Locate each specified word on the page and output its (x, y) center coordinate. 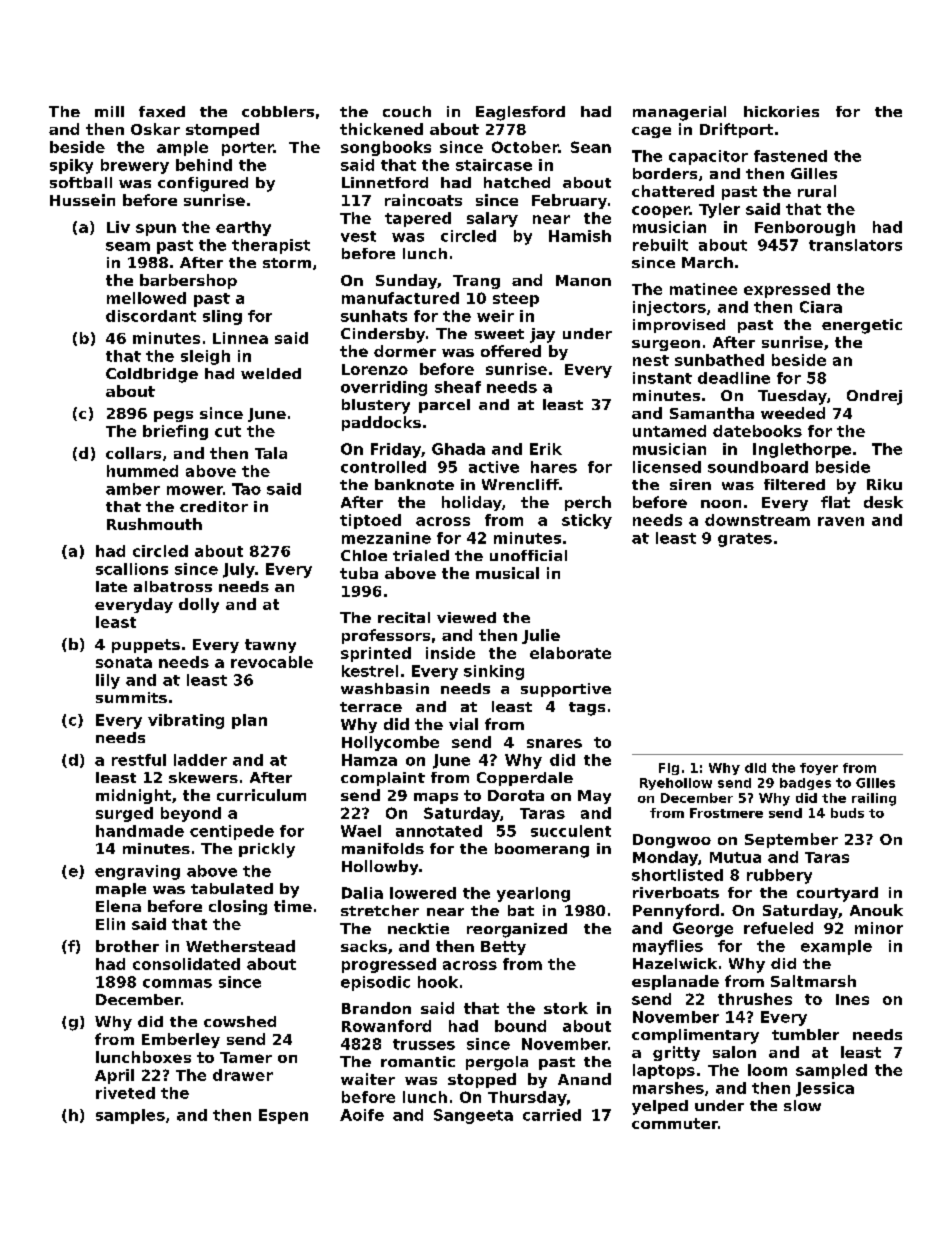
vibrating (186, 721)
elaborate (570, 653)
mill (109, 111)
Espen (283, 1116)
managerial (679, 113)
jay (542, 335)
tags (587, 709)
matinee (703, 289)
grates (745, 540)
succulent (571, 831)
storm (287, 263)
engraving (137, 872)
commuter (675, 1123)
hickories (781, 111)
